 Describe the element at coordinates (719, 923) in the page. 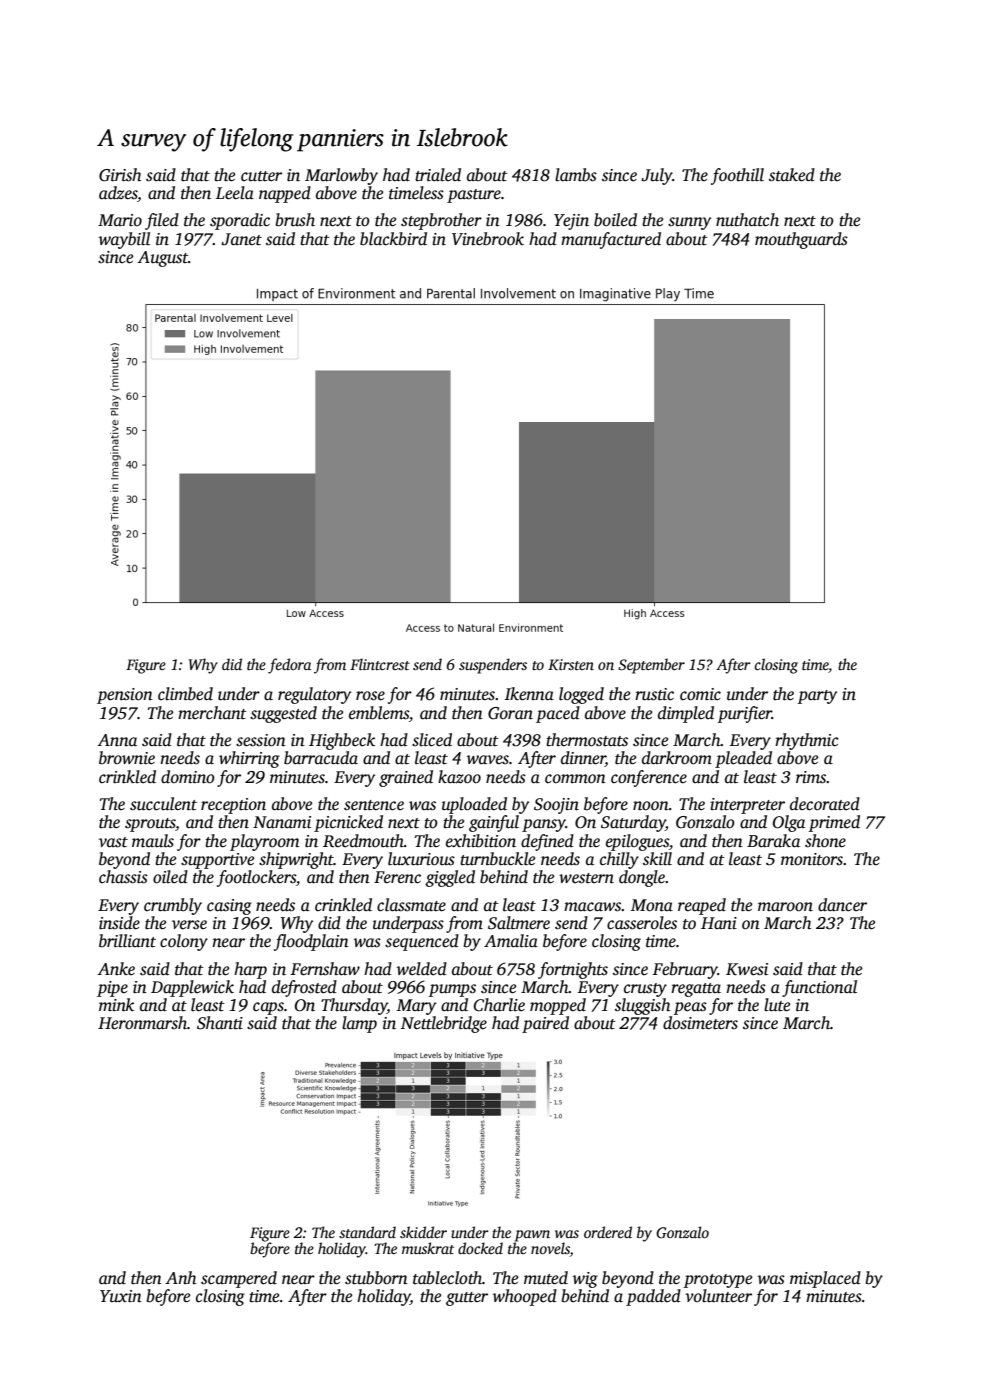

I see `Hani` at that location.
